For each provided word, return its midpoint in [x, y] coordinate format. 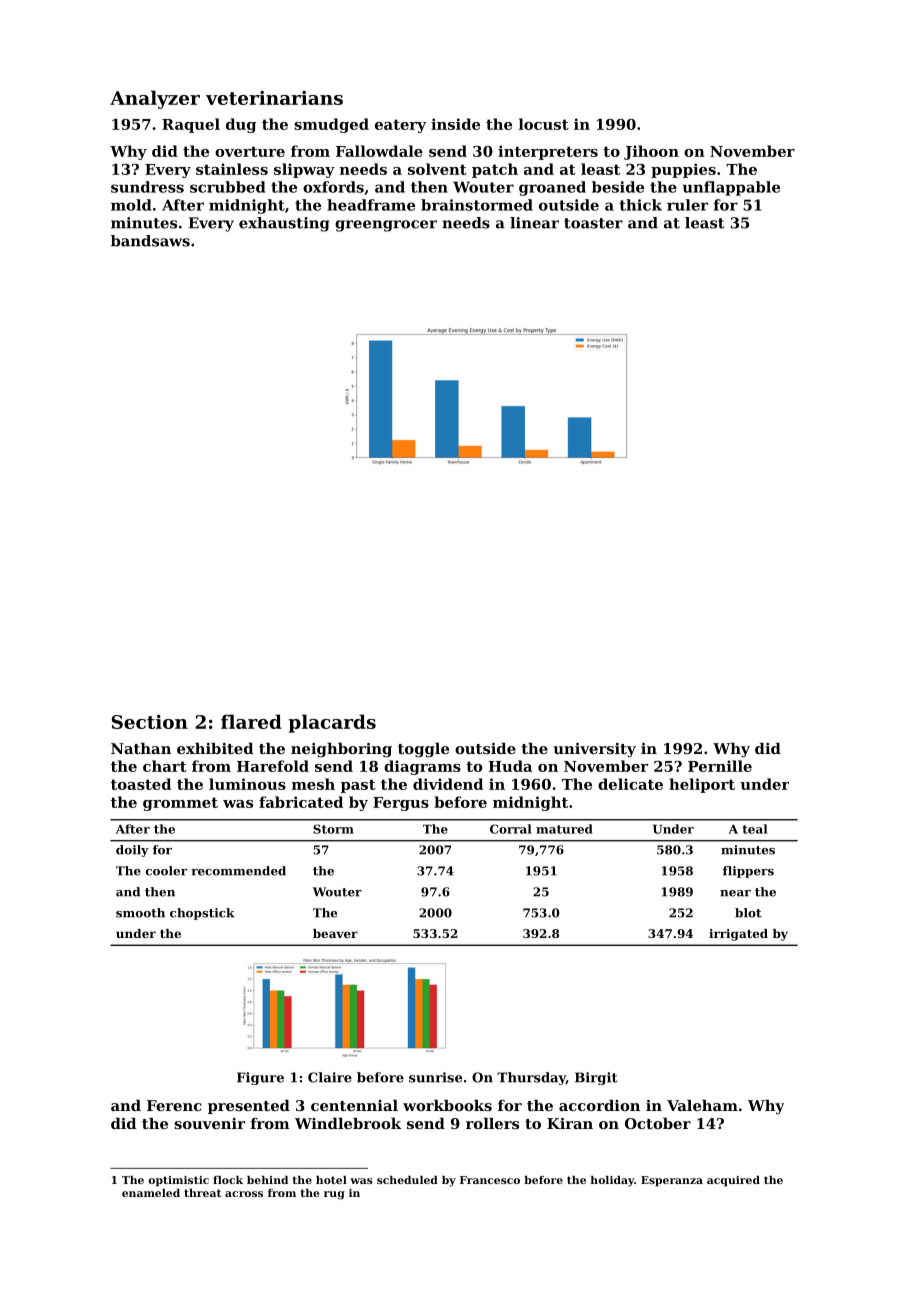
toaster [593, 223]
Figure [260, 1078]
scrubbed [227, 187]
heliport [702, 785]
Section [150, 722]
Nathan [141, 748]
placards [332, 723]
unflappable [731, 188]
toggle [423, 750]
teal [755, 829]
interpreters [548, 152]
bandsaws [150, 241]
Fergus [401, 804]
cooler [166, 871]
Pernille [720, 766]
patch [495, 170]
